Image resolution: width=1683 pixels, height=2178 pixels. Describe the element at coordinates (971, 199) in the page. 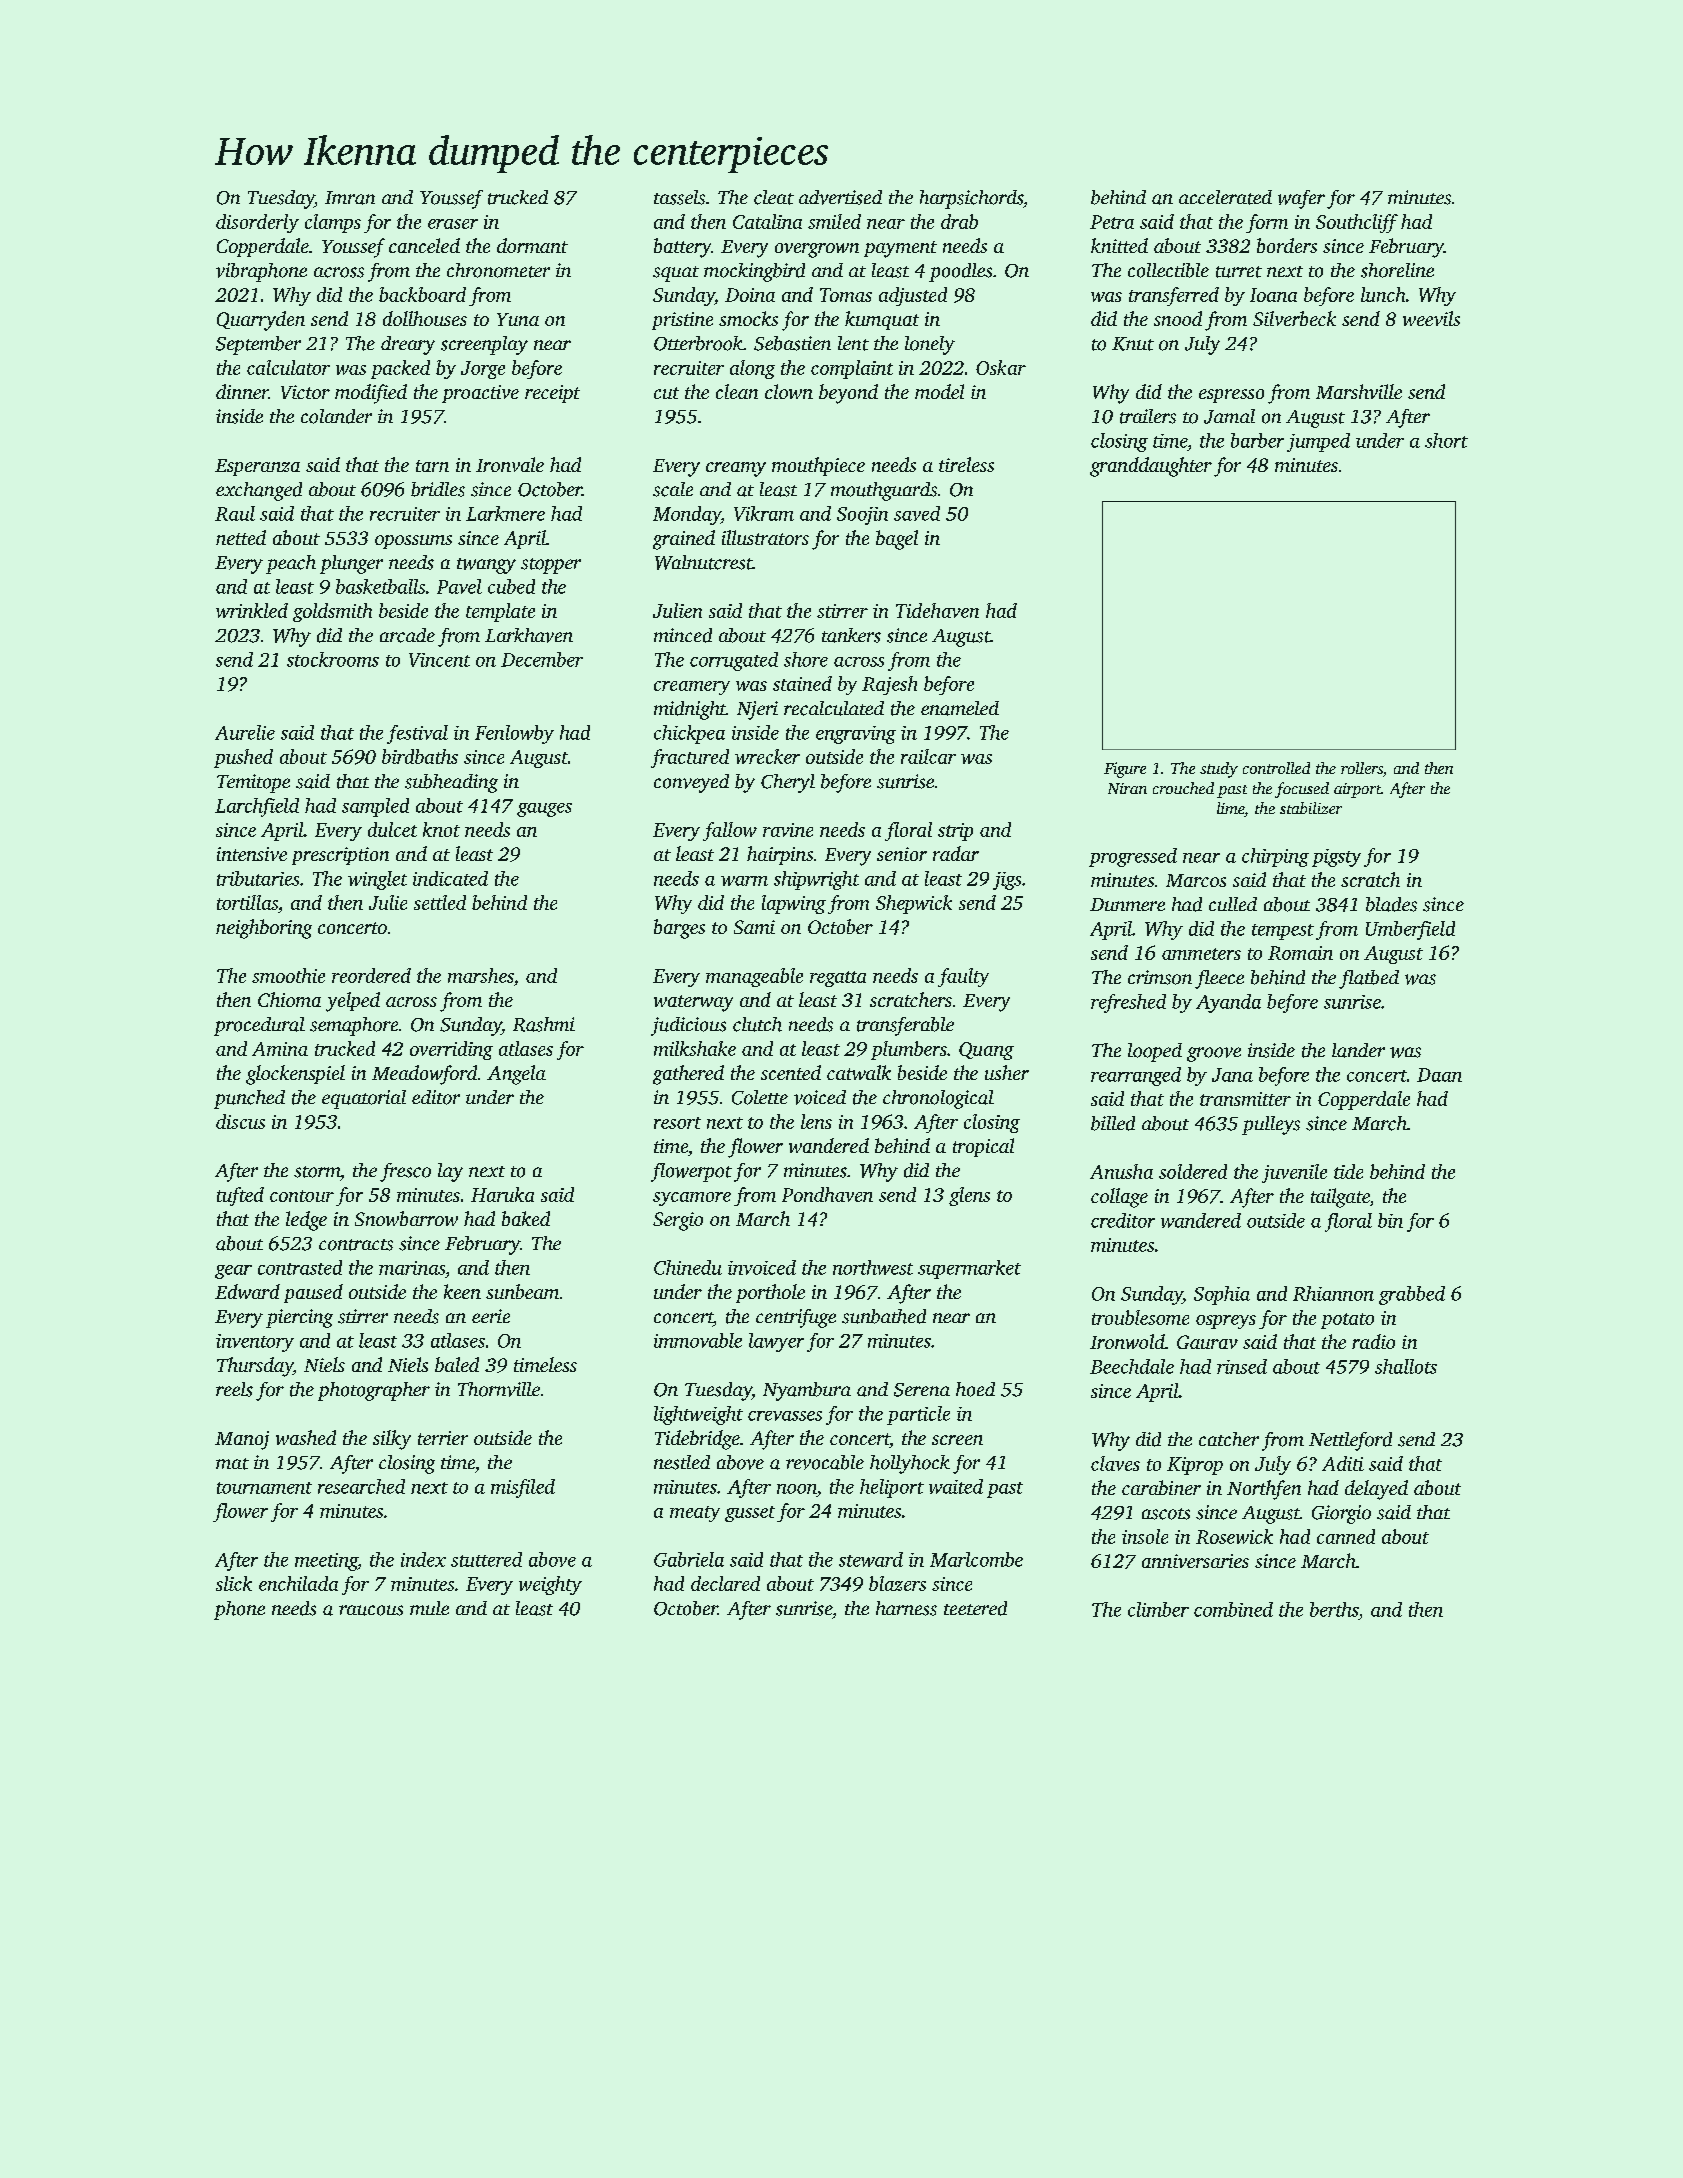

I see `harpsichords` at that location.
